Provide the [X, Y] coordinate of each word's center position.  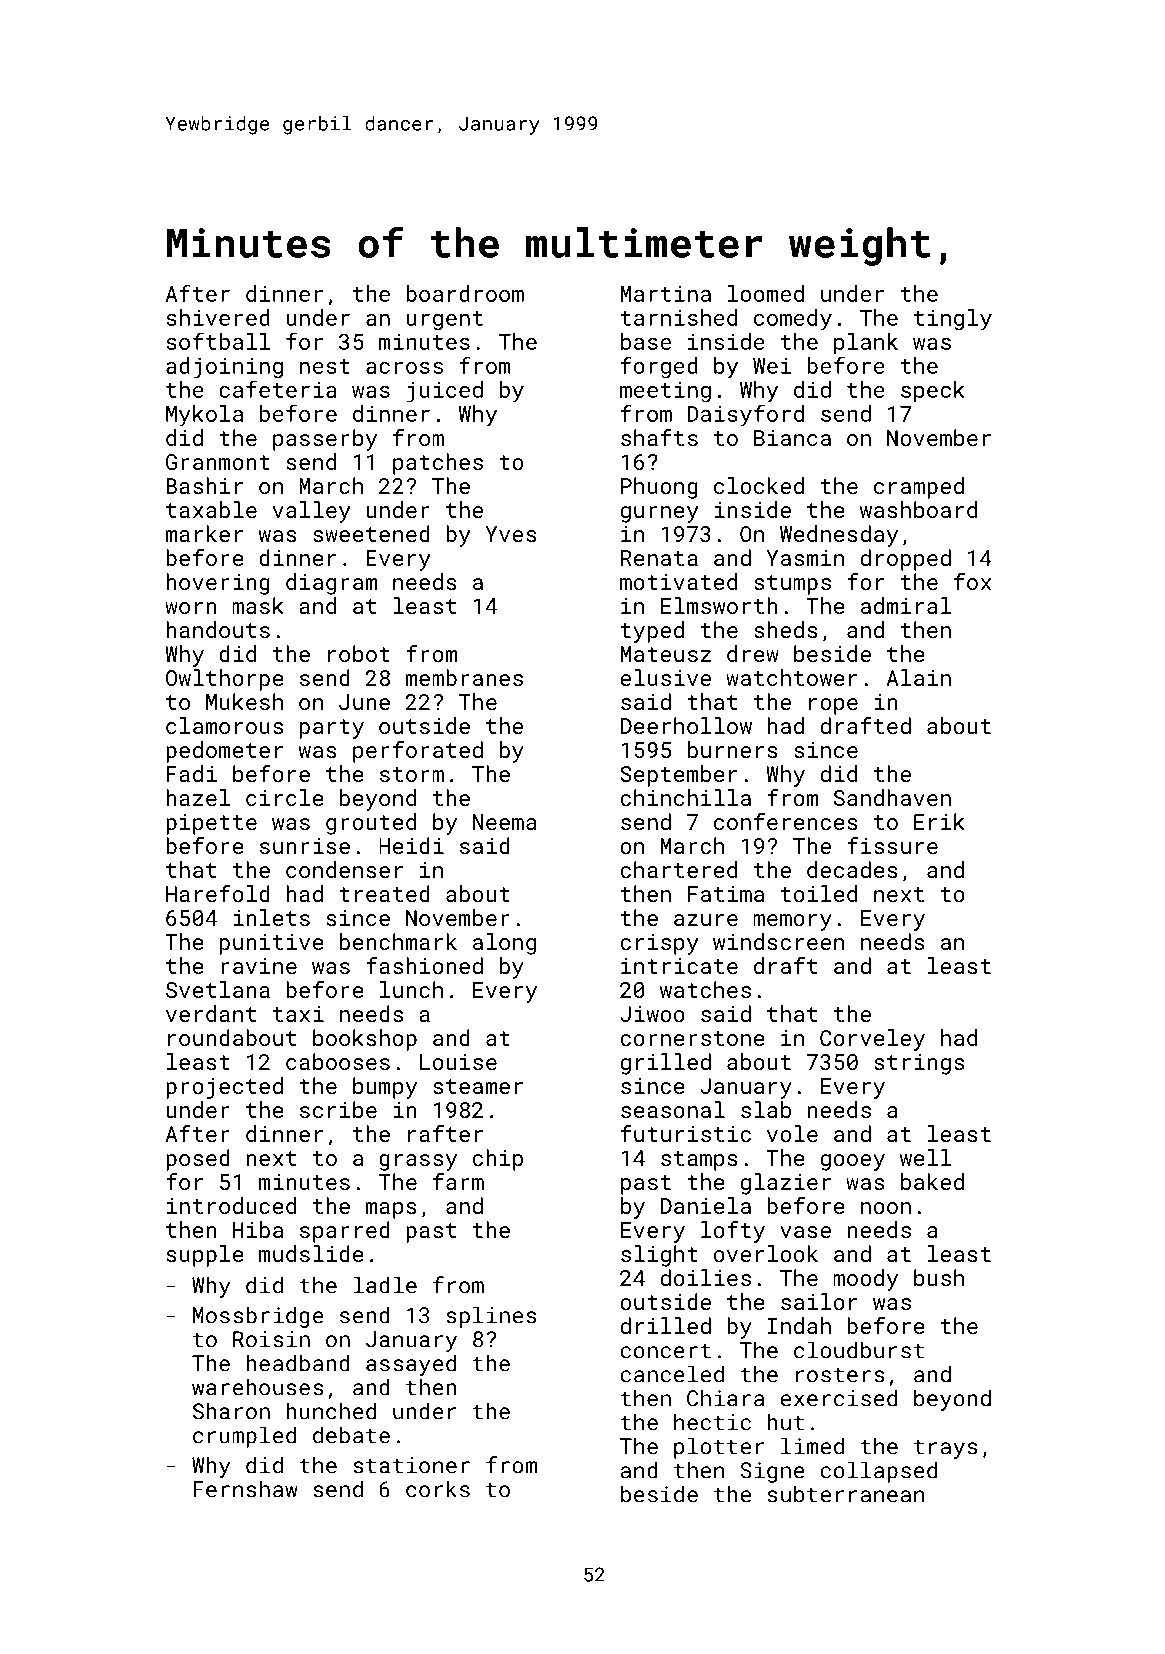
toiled [819, 893]
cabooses [338, 1061]
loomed [766, 293]
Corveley [872, 1040]
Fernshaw [245, 1489]
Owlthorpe [225, 680]
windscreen [778, 941]
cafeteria [278, 389]
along [504, 944]
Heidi [411, 845]
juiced [445, 392]
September [679, 776]
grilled [666, 1064]
